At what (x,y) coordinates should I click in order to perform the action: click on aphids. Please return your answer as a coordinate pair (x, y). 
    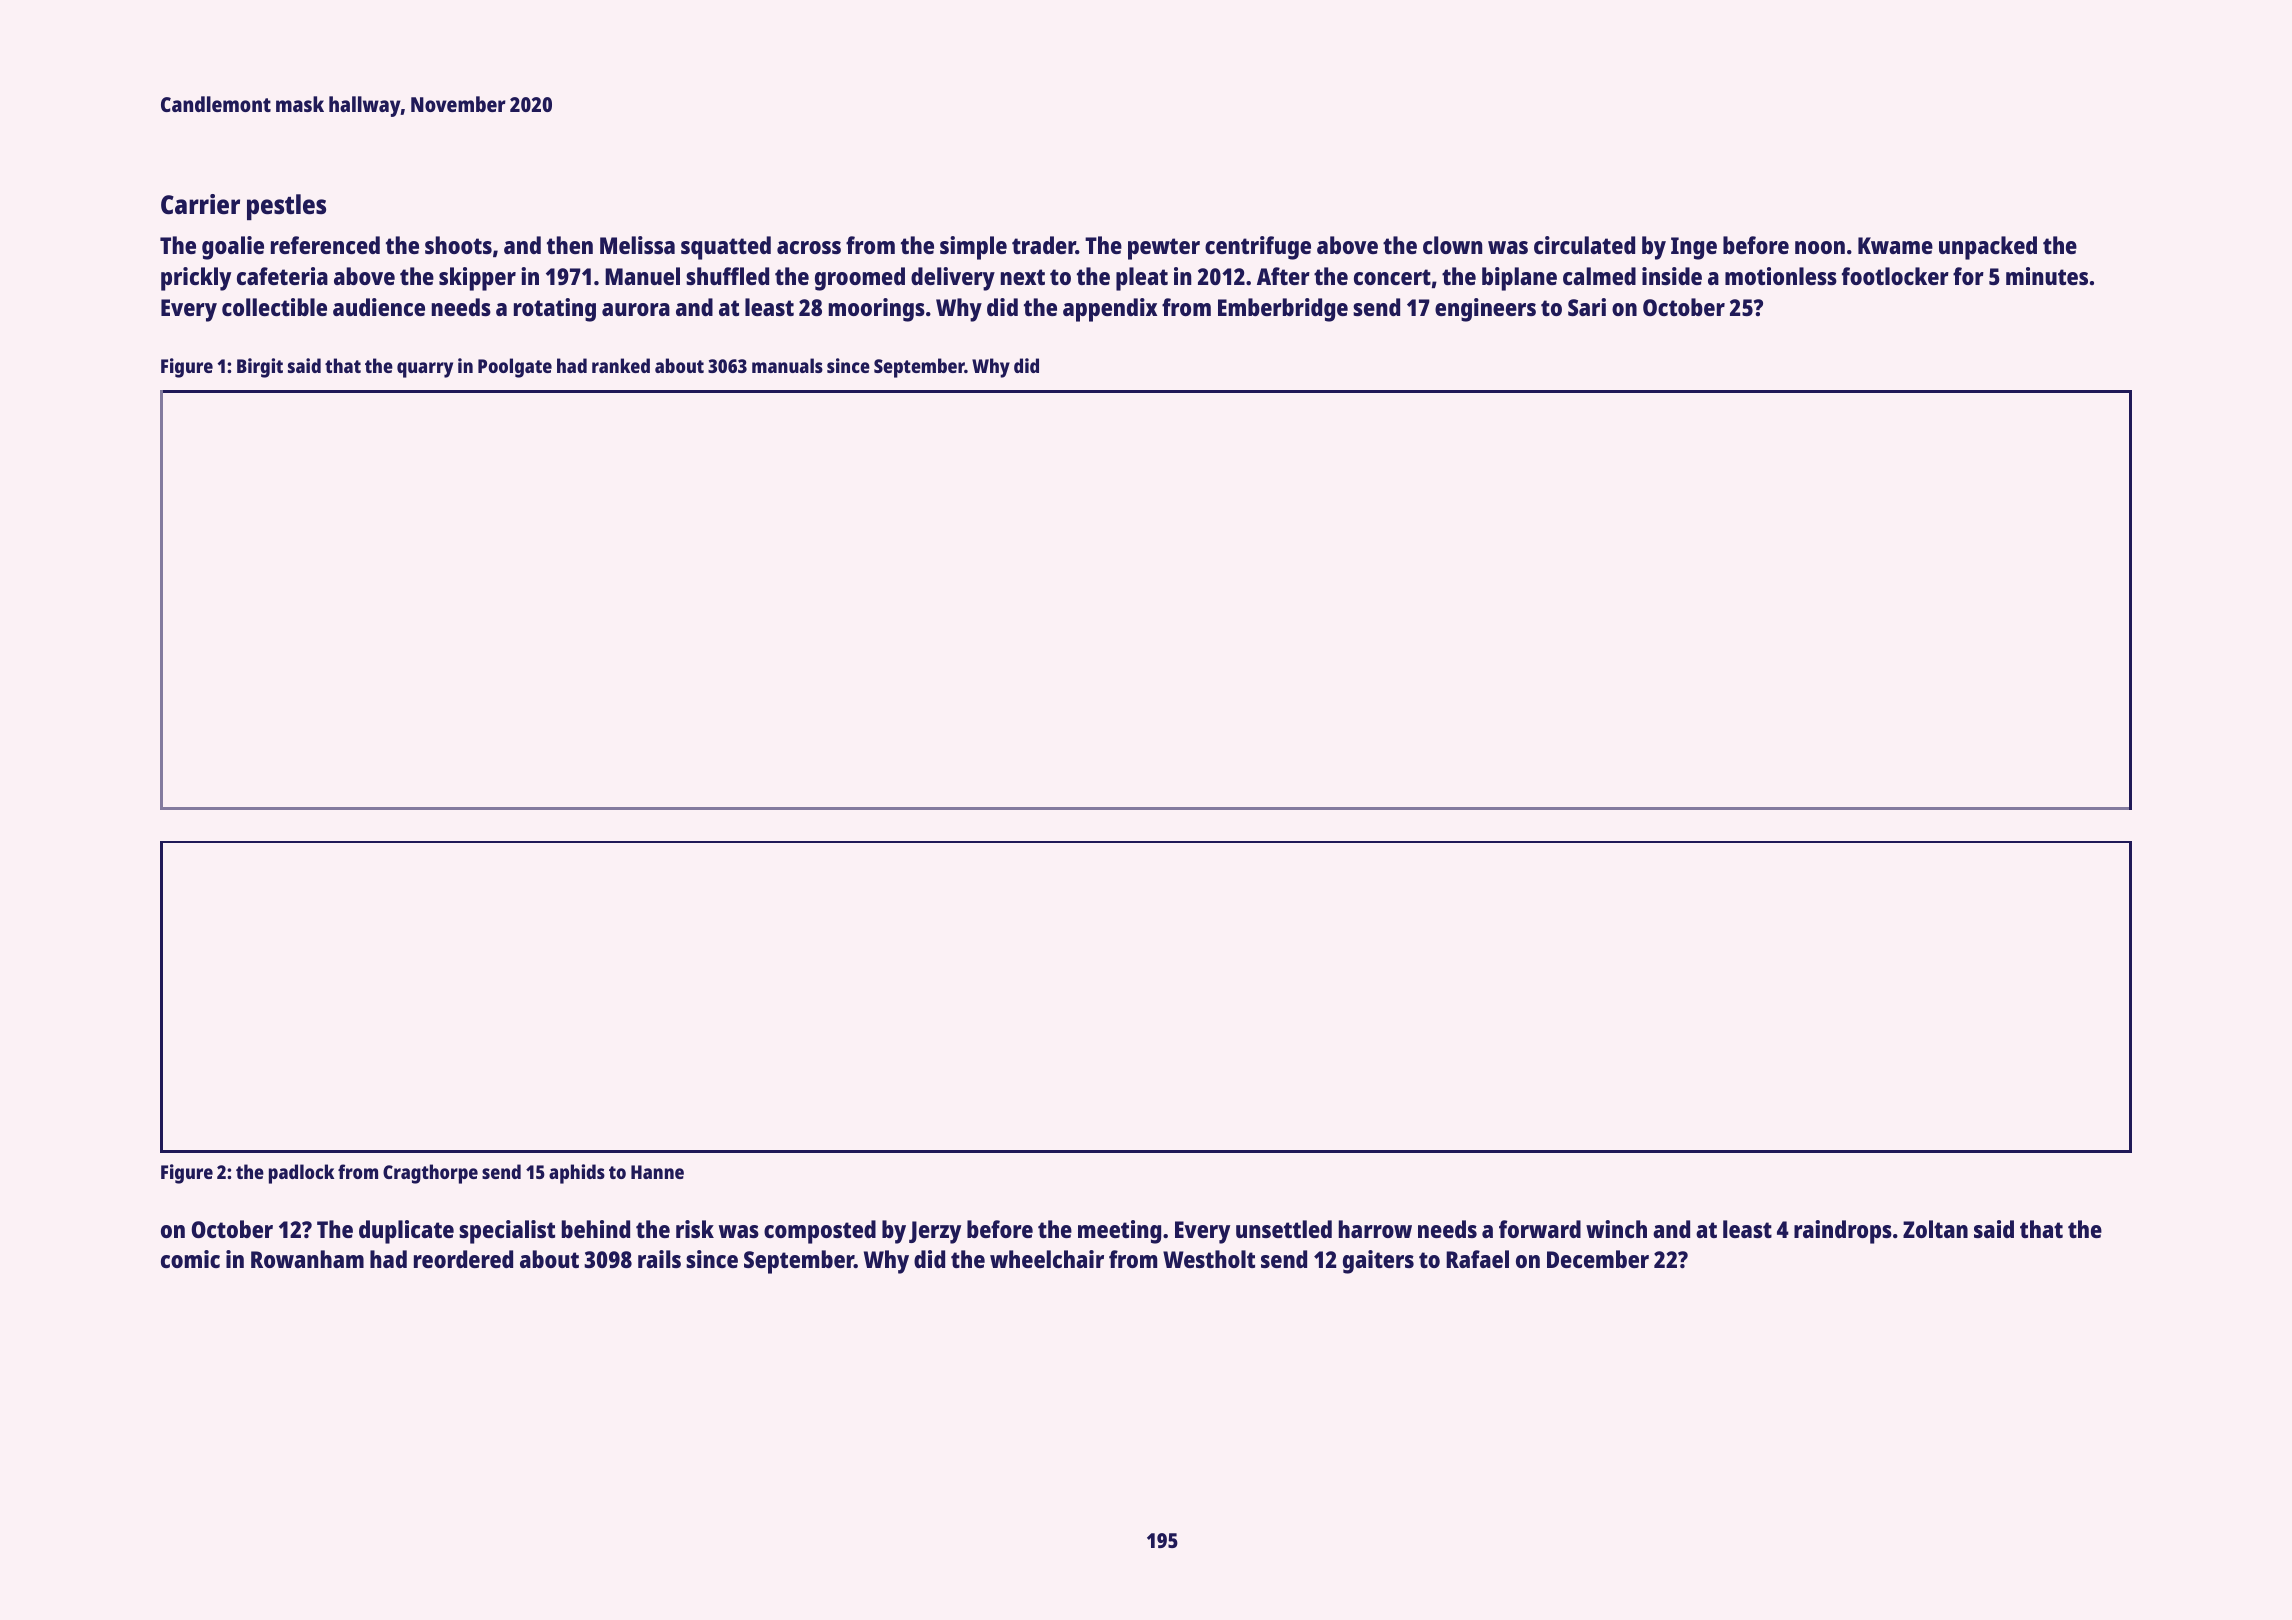
    Looking at the image, I should click on (577, 1174).
